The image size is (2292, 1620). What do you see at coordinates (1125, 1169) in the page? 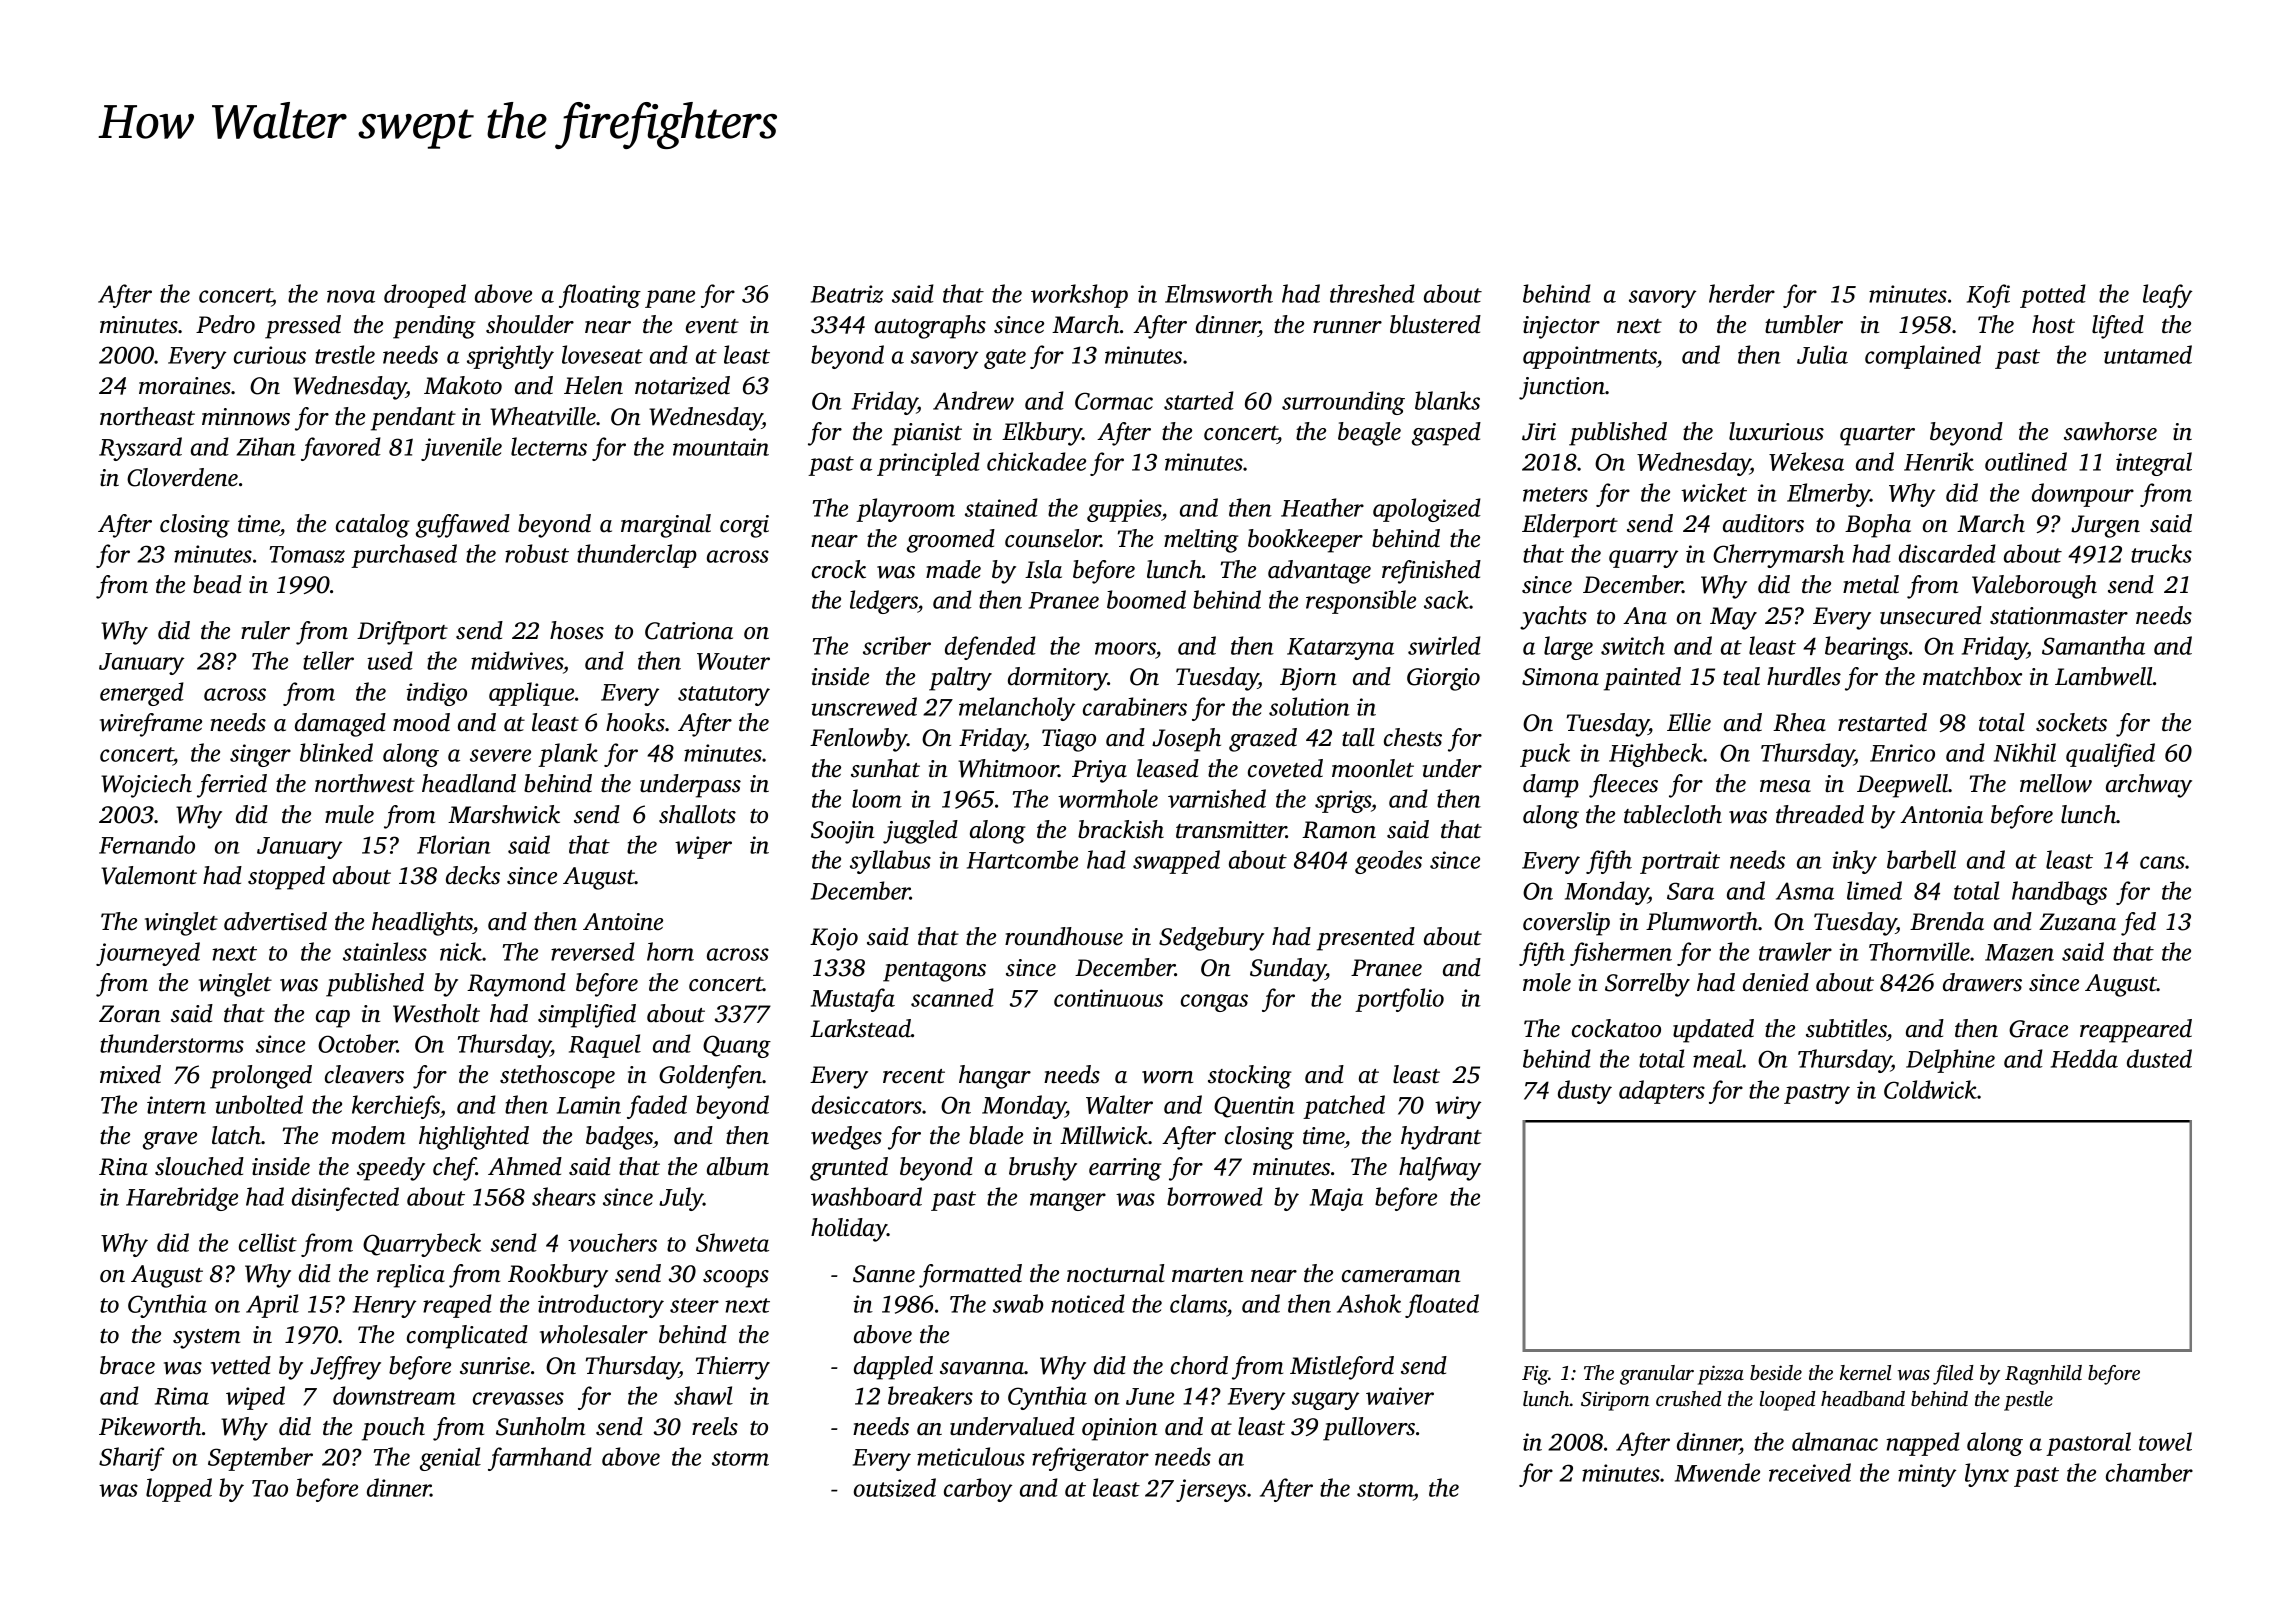
I see `earring` at bounding box center [1125, 1169].
